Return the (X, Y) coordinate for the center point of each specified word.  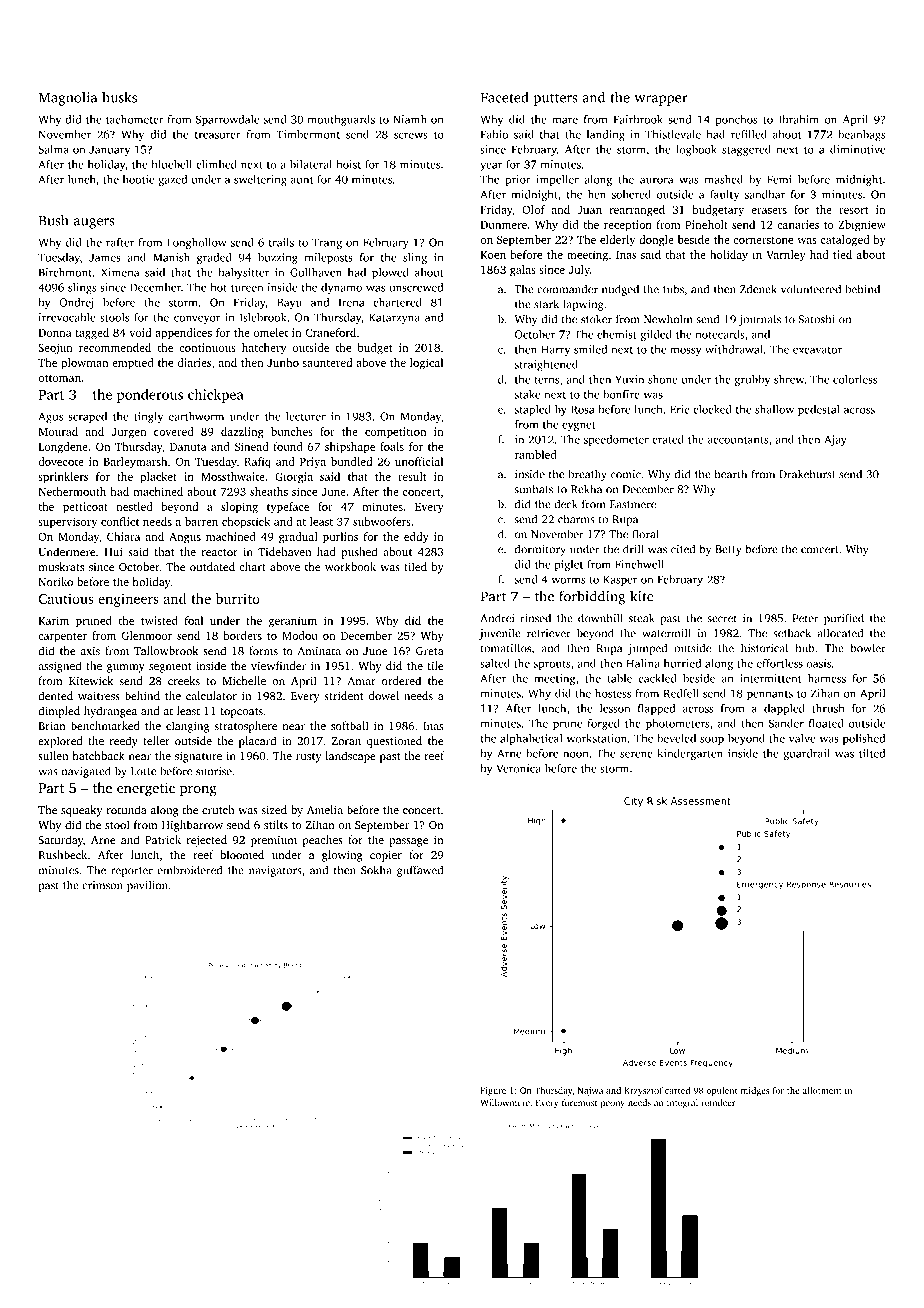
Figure (493, 1091)
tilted (872, 753)
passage (408, 842)
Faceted (505, 97)
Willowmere (505, 1102)
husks (119, 97)
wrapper (661, 100)
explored (60, 742)
